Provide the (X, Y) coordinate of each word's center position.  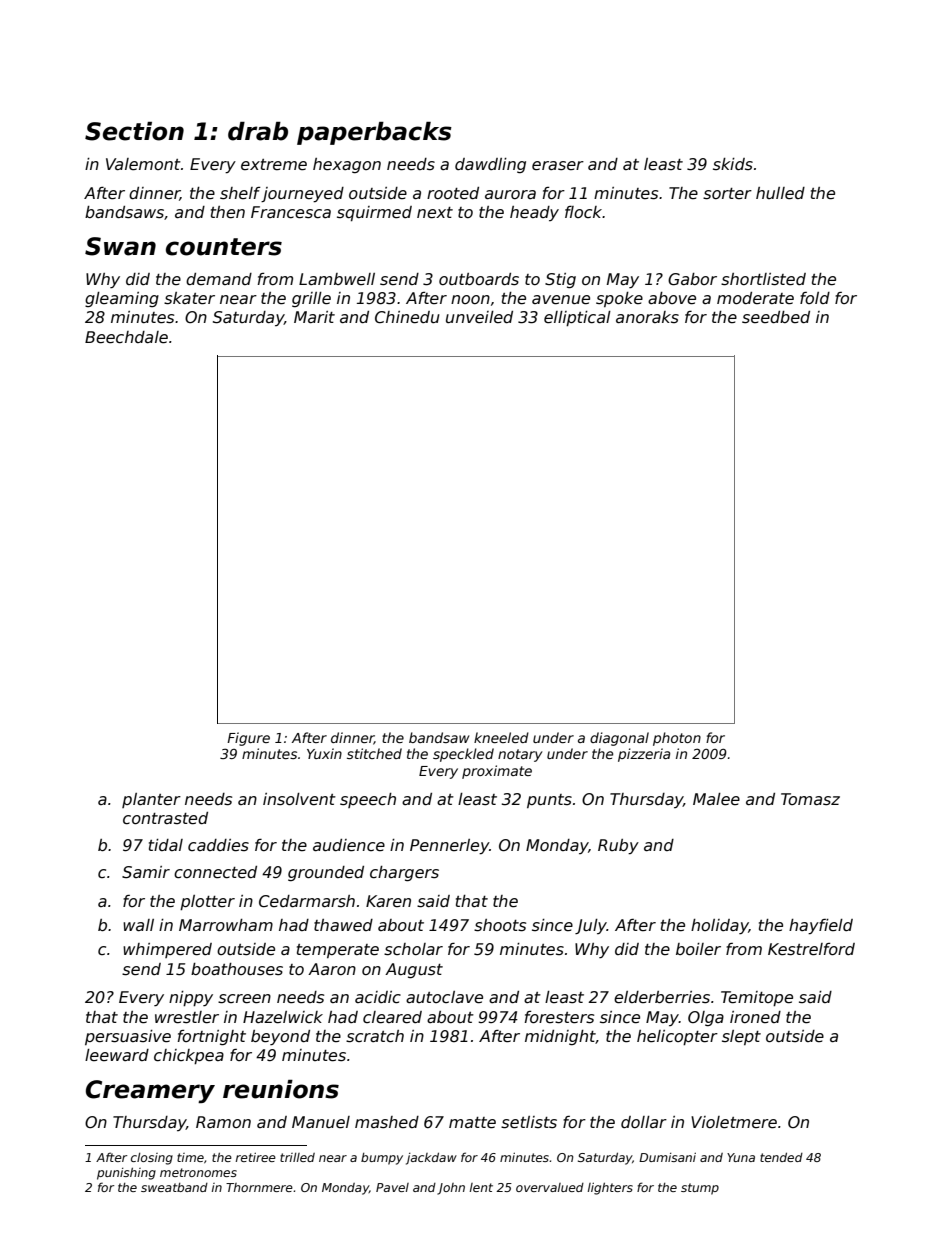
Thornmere (259, 1187)
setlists (529, 1122)
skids (733, 164)
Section (134, 131)
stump (700, 1189)
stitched (374, 753)
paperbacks (374, 133)
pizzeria (644, 755)
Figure (248, 739)
